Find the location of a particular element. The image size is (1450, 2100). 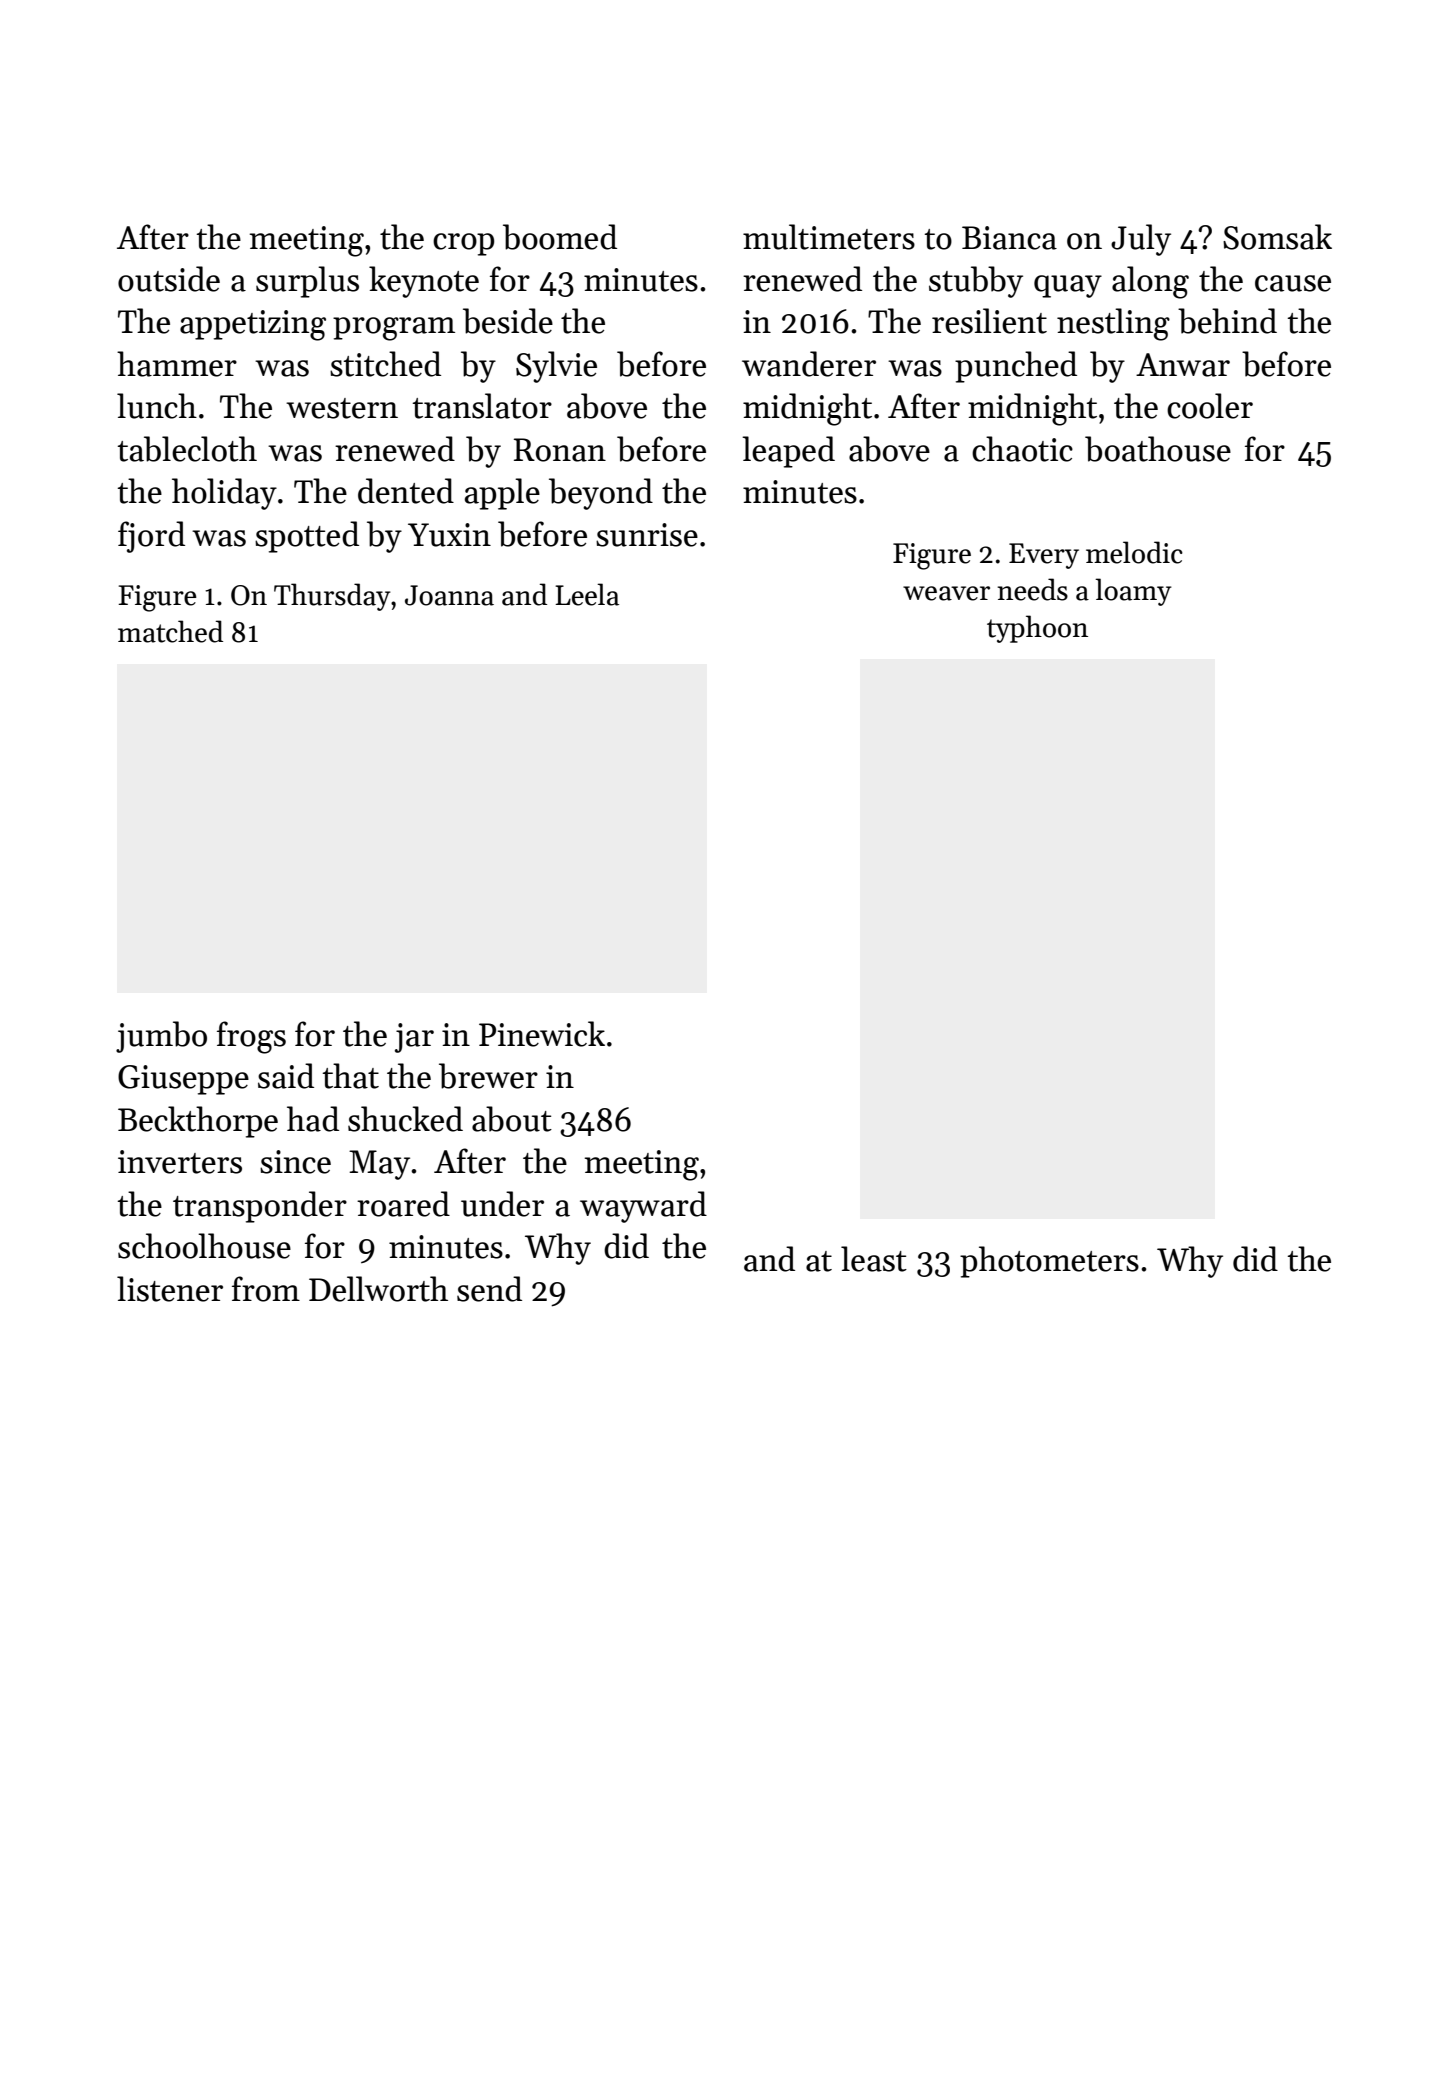

Pinewick is located at coordinates (542, 1034).
